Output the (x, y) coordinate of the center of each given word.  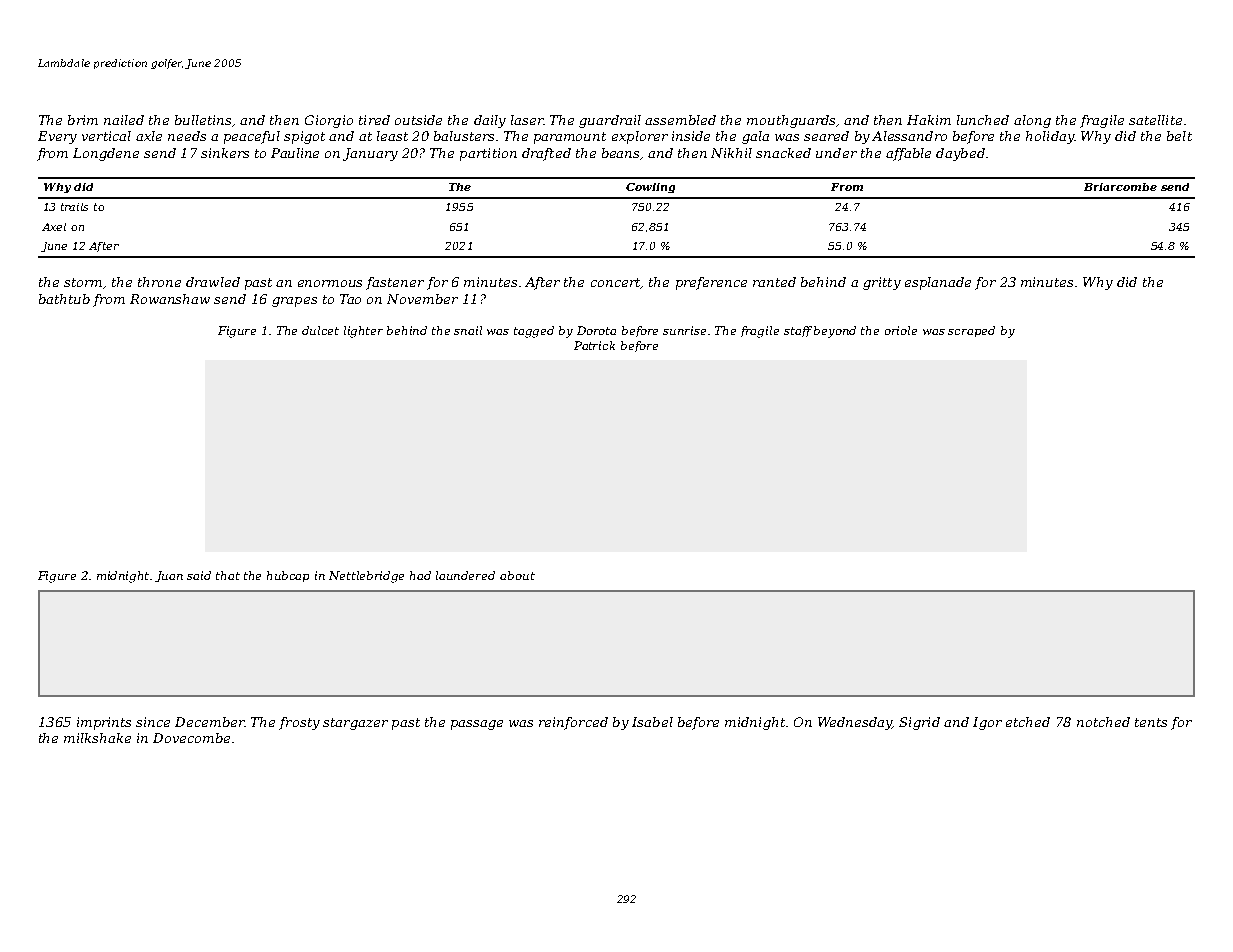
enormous (330, 283)
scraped (971, 331)
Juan (169, 576)
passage (477, 725)
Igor (987, 723)
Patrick (594, 345)
